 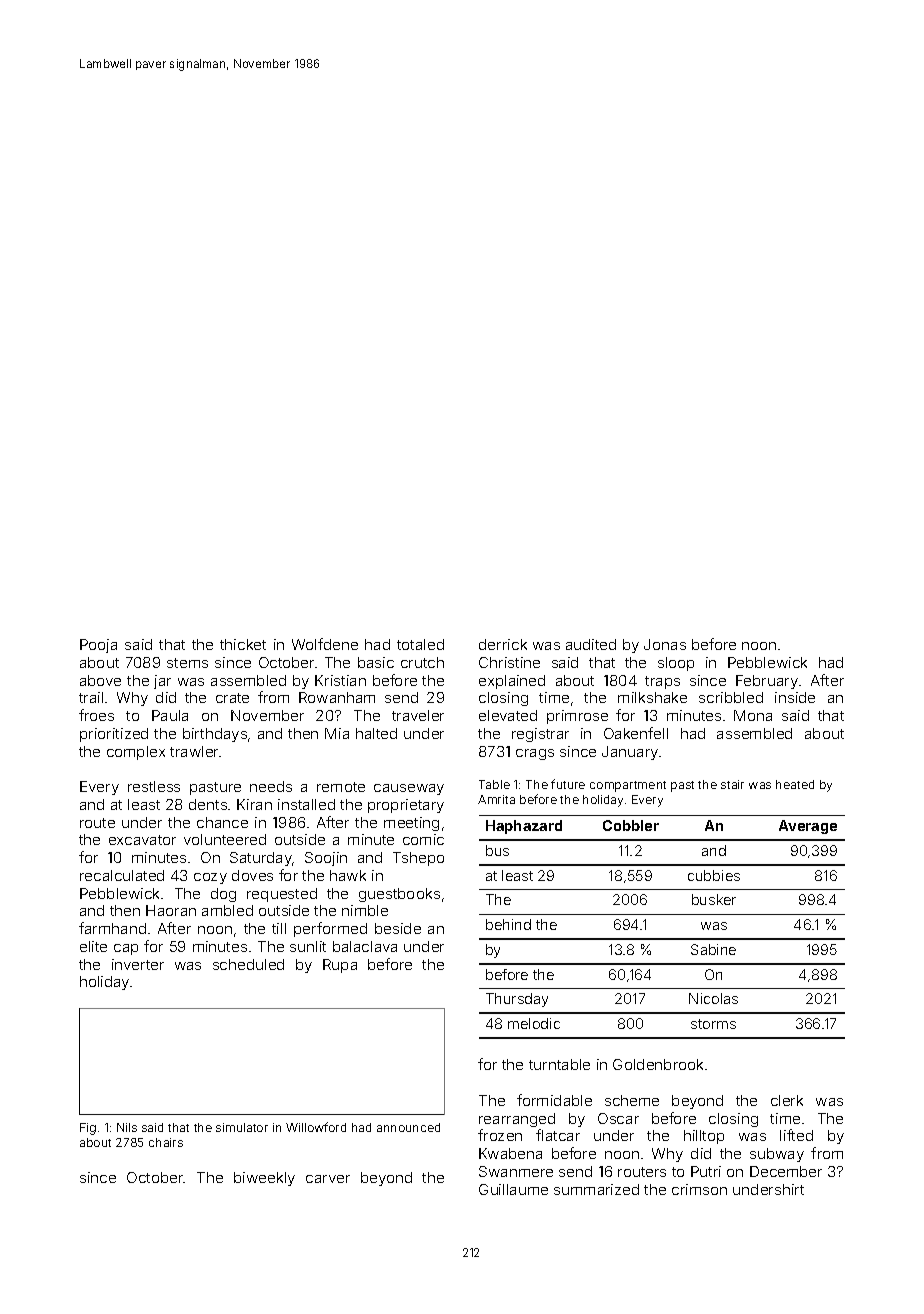 What do you see at coordinates (142, 840) in the screenshot?
I see `excavator` at bounding box center [142, 840].
